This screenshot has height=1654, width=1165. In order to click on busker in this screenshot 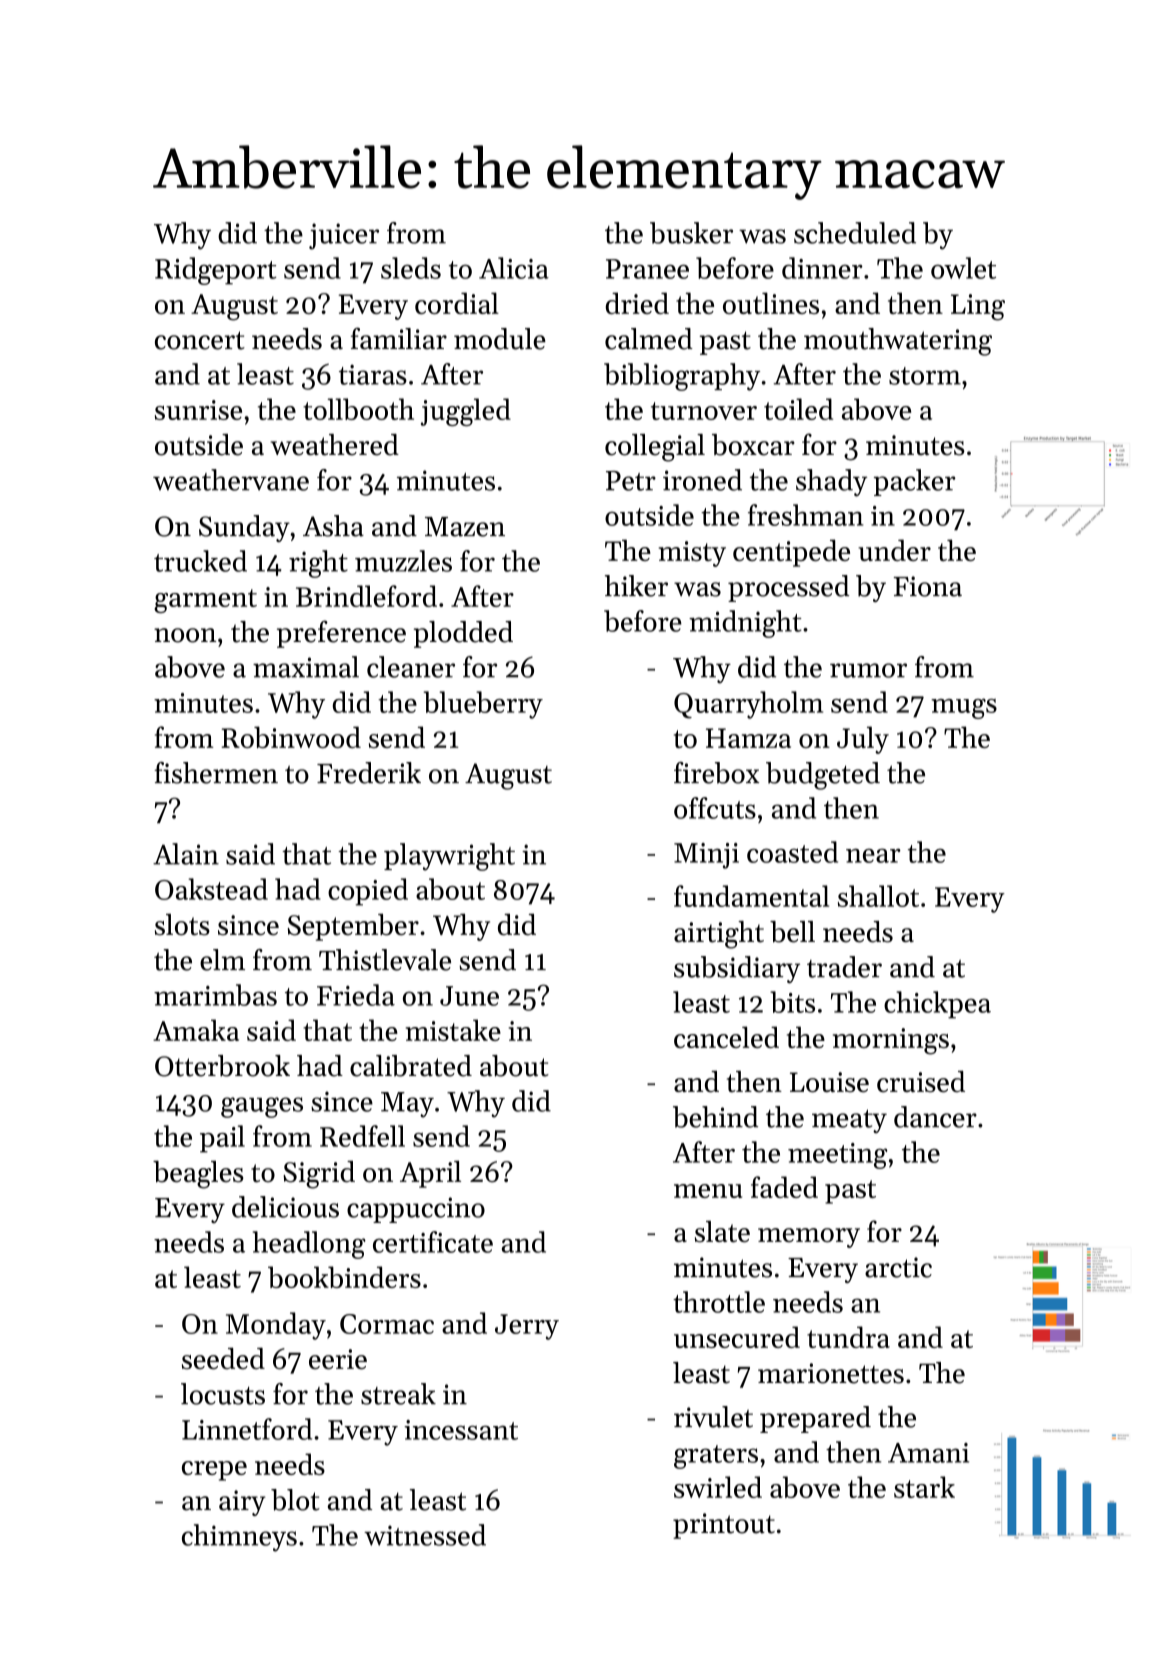, I will do `click(691, 233)`.
